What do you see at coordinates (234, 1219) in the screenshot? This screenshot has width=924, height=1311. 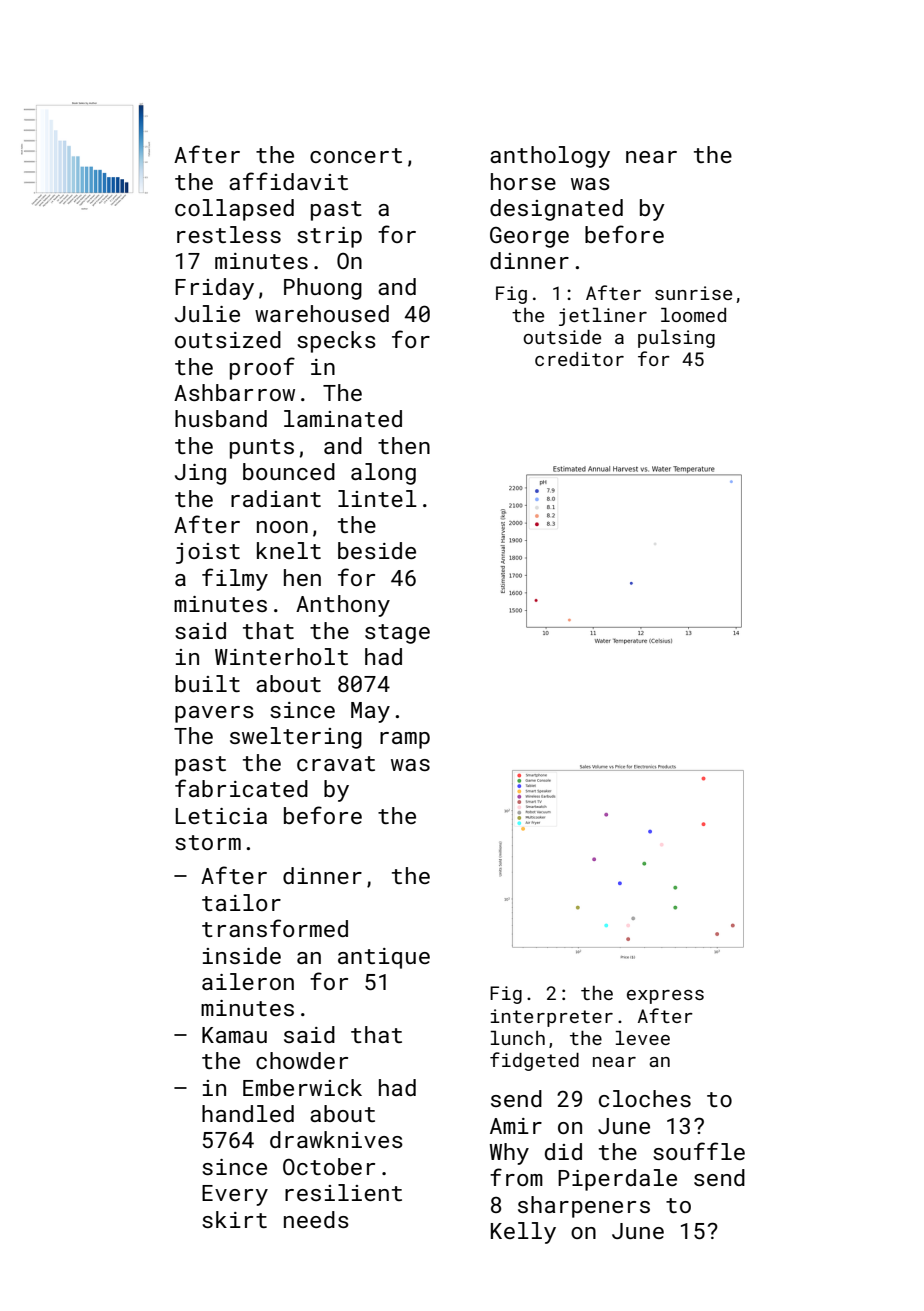 I see `skirt` at bounding box center [234, 1219].
